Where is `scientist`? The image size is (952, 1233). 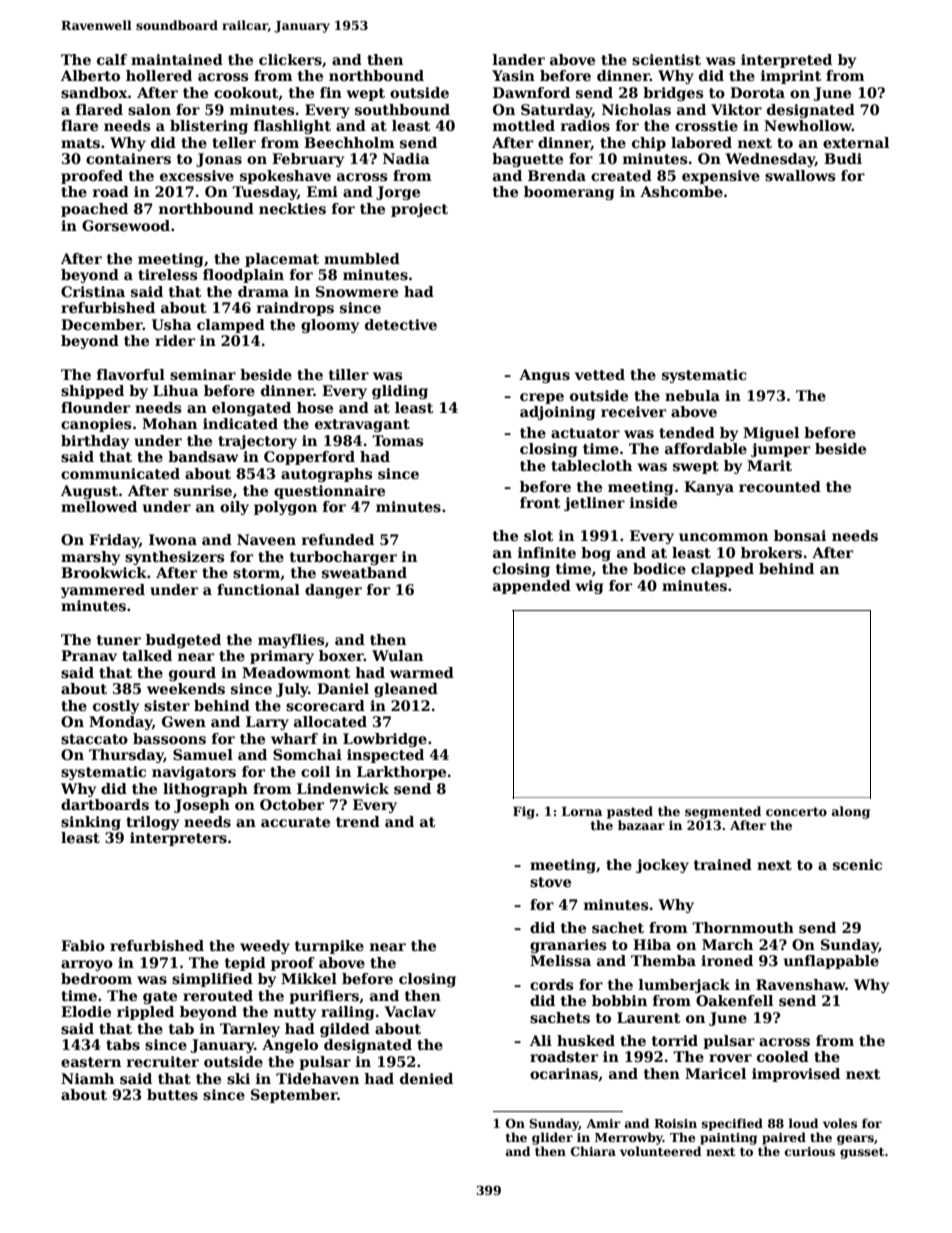
scientist is located at coordinates (666, 59).
